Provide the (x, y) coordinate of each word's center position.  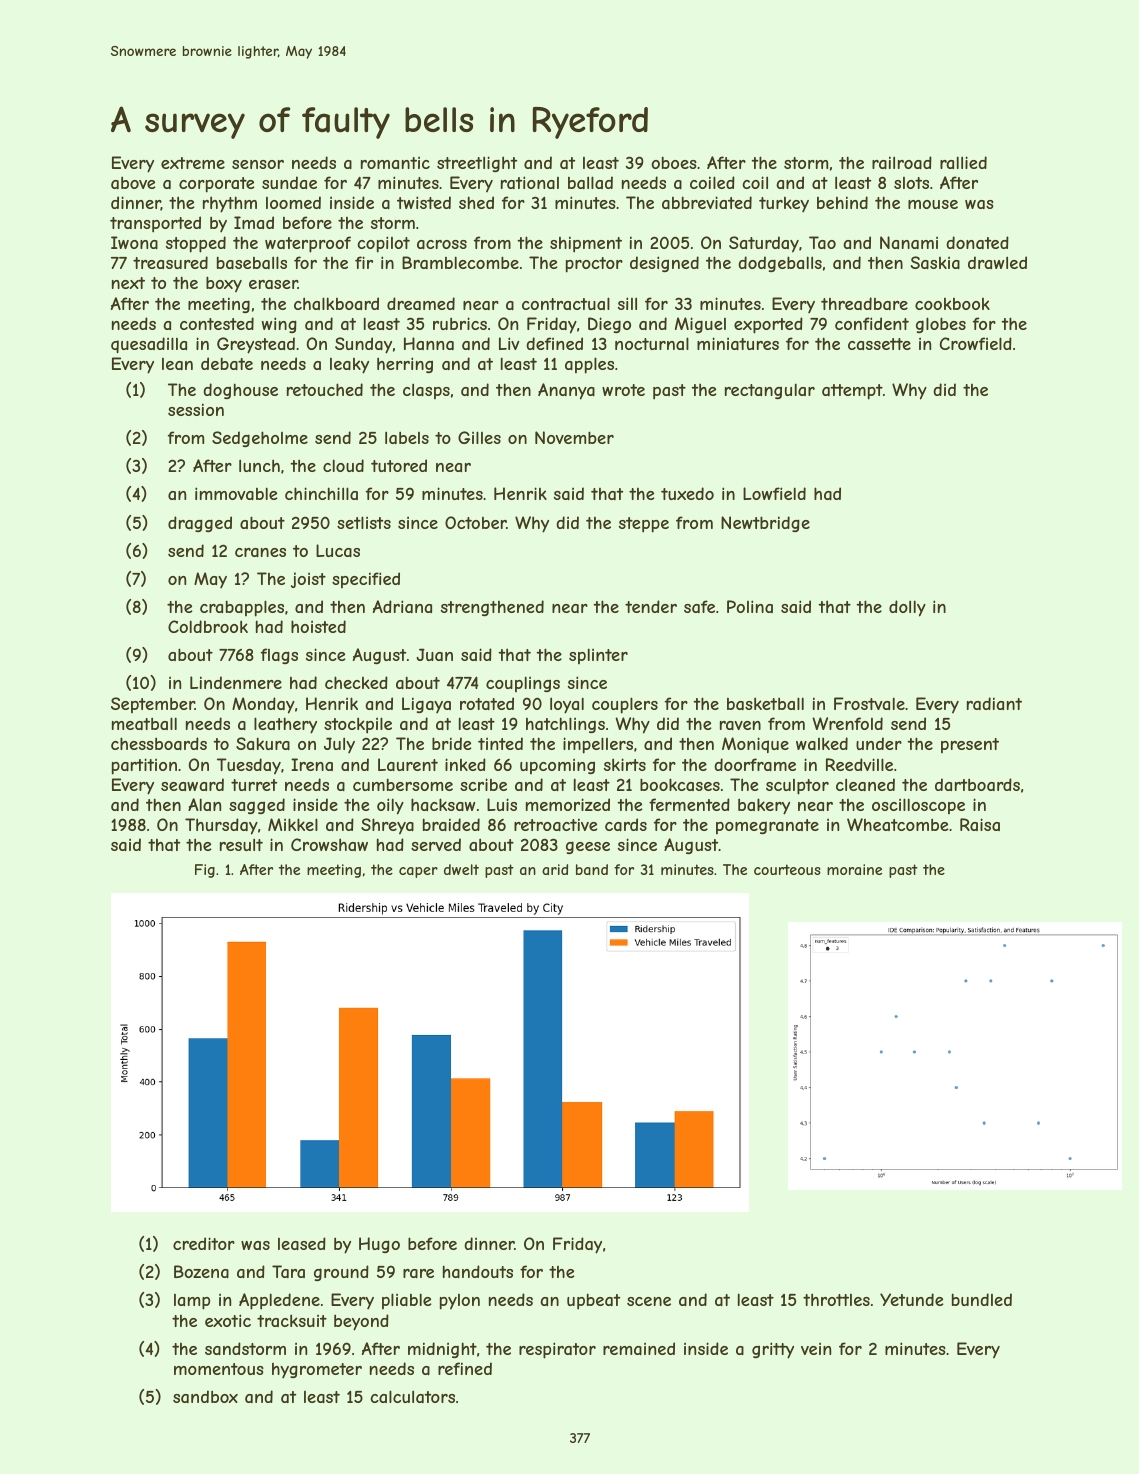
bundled (982, 1299)
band (592, 869)
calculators (412, 1396)
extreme (193, 163)
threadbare (864, 303)
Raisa (980, 824)
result (241, 844)
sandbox (205, 1396)
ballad (590, 182)
